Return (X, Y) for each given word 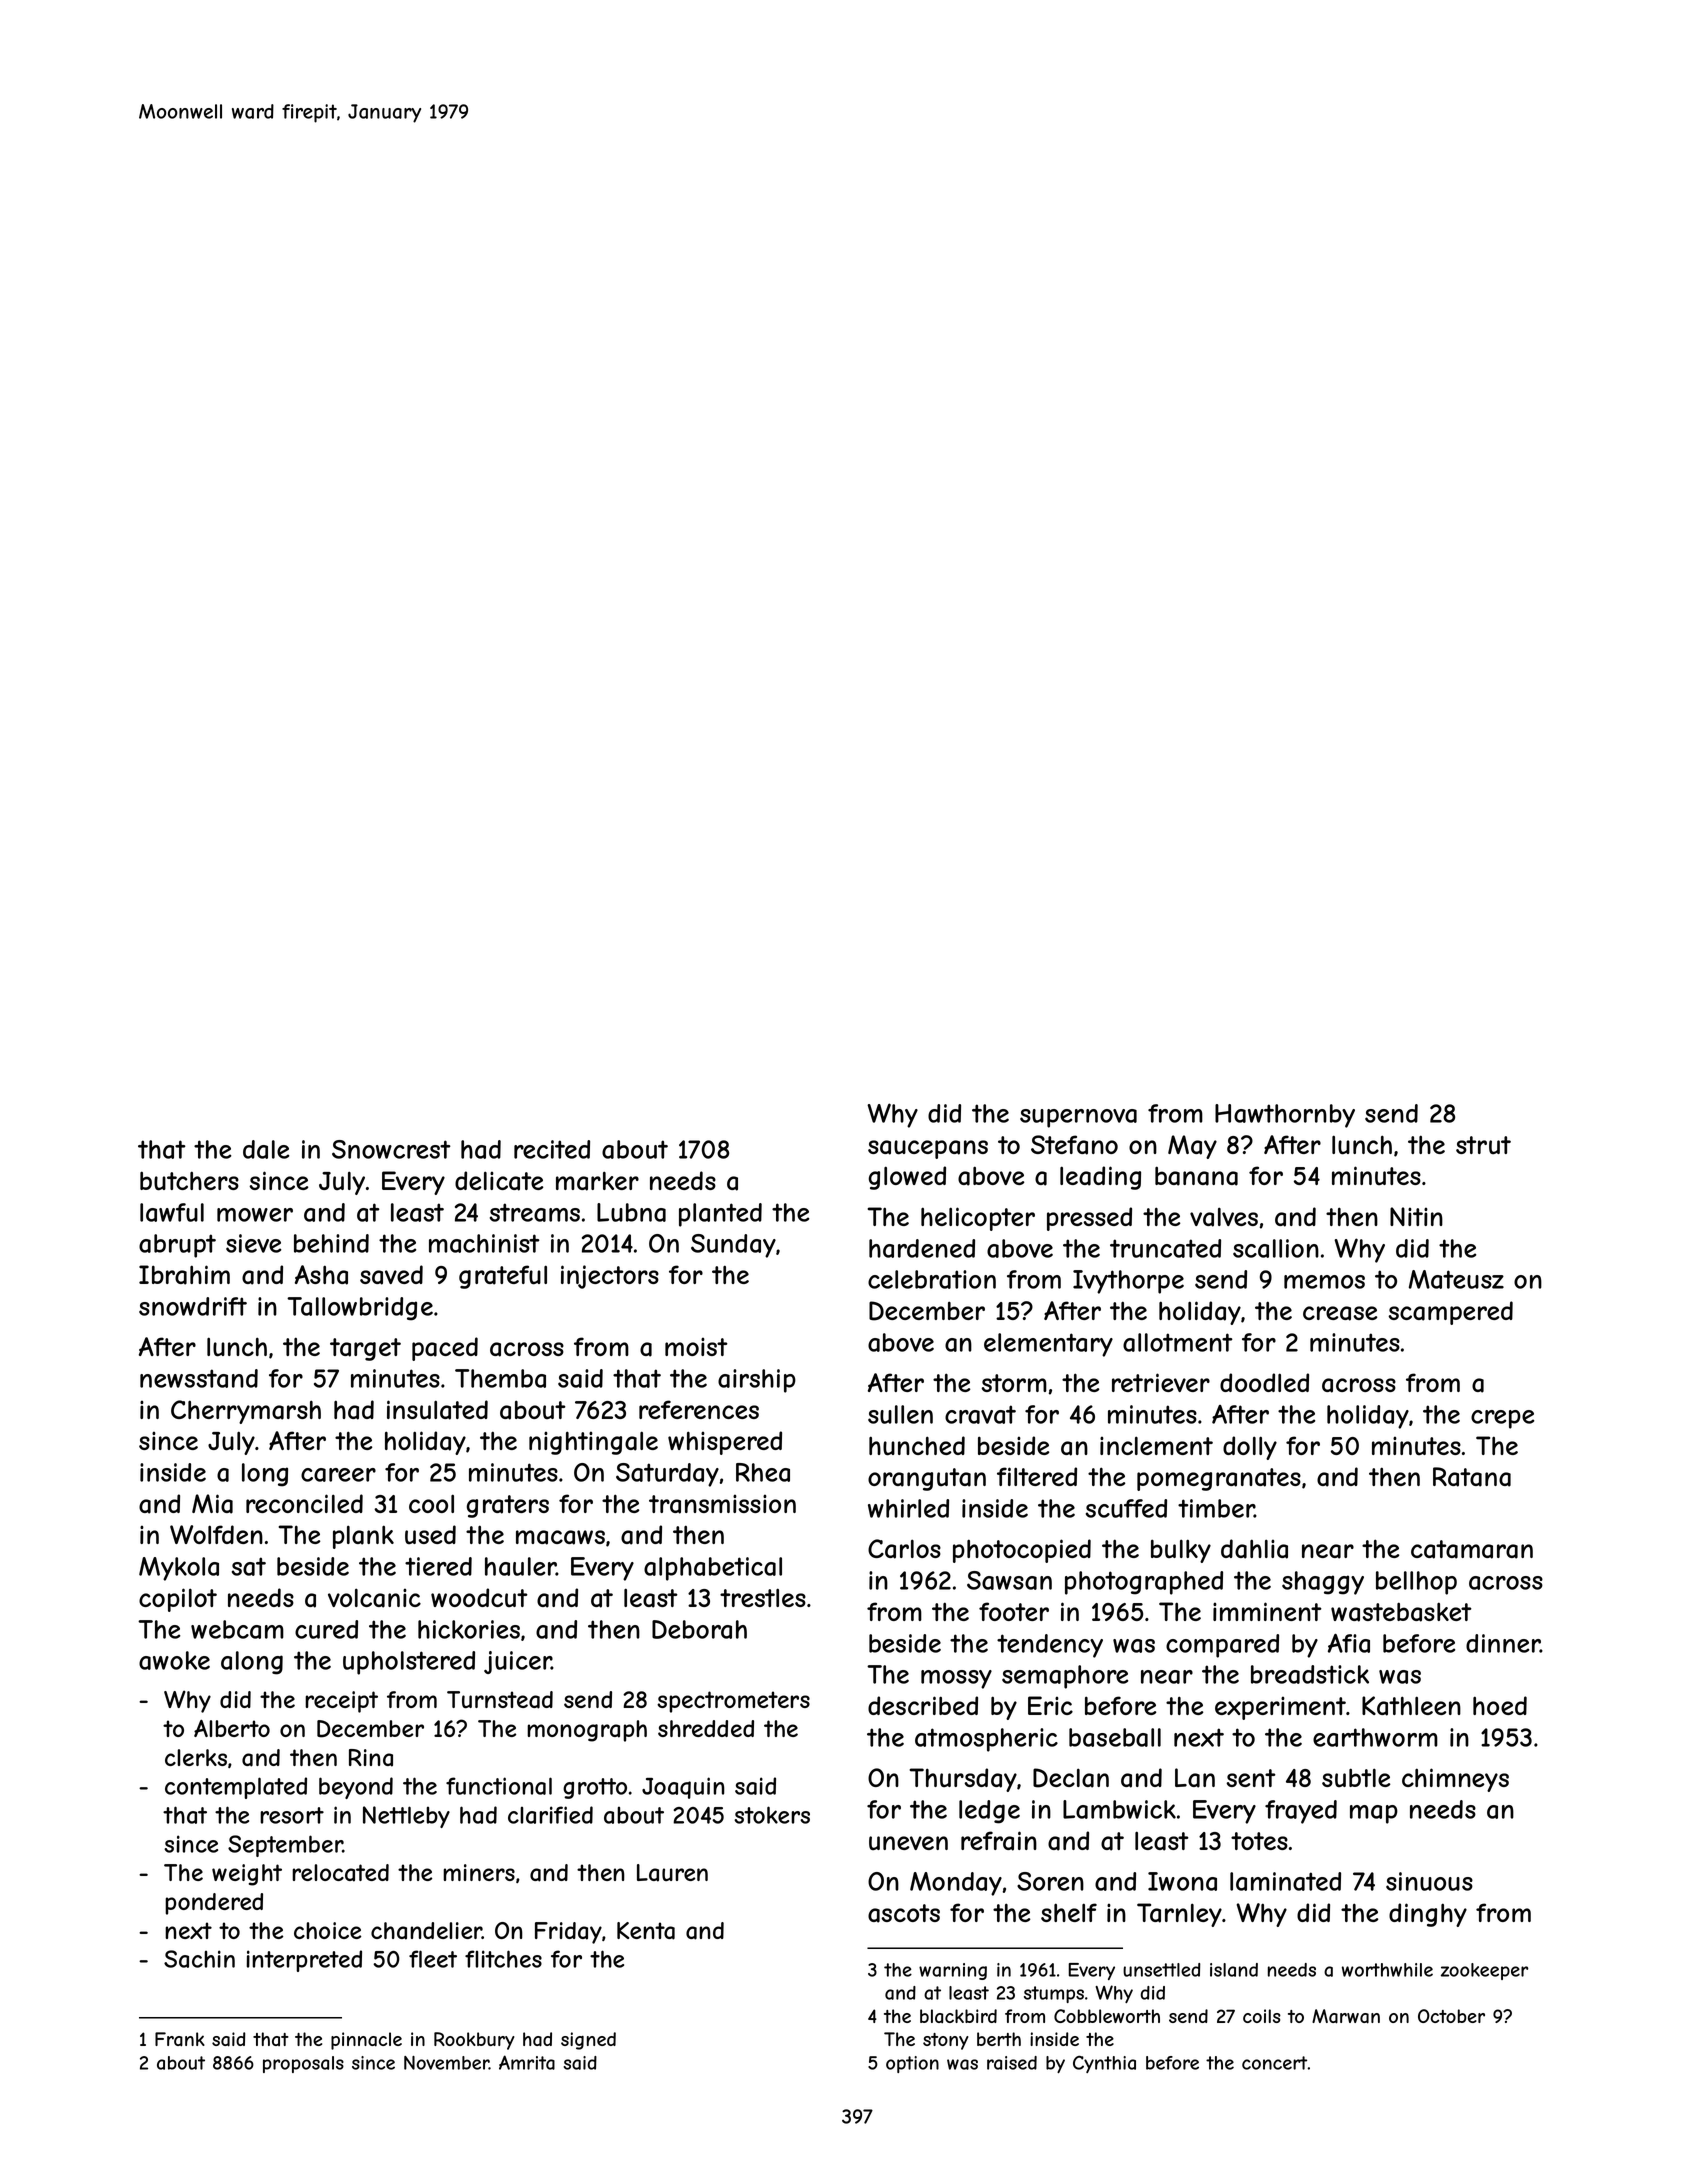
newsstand (199, 1378)
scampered (1450, 1313)
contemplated (236, 1788)
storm (1014, 1383)
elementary (1048, 1345)
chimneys (1455, 1780)
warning (953, 1971)
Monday (956, 1884)
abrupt (177, 1246)
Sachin (199, 1959)
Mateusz (1456, 1279)
